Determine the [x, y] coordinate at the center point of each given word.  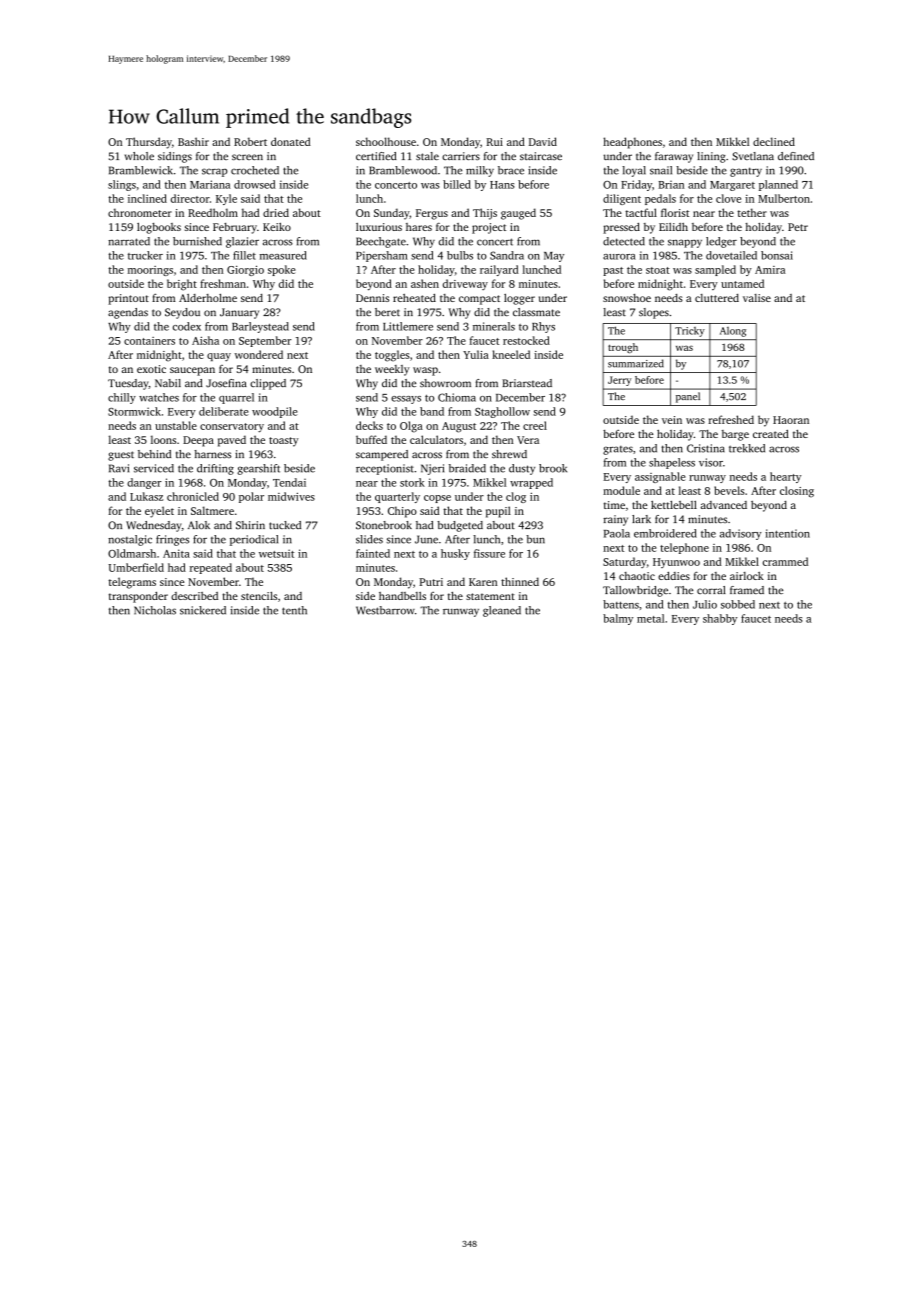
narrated [129, 241]
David [543, 141]
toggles [392, 356]
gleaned [502, 611]
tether [752, 212]
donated [291, 141]
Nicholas [155, 610]
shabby [720, 619]
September [265, 341]
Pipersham [382, 256]
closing [797, 492]
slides [369, 539]
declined [774, 141]
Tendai [289, 482]
